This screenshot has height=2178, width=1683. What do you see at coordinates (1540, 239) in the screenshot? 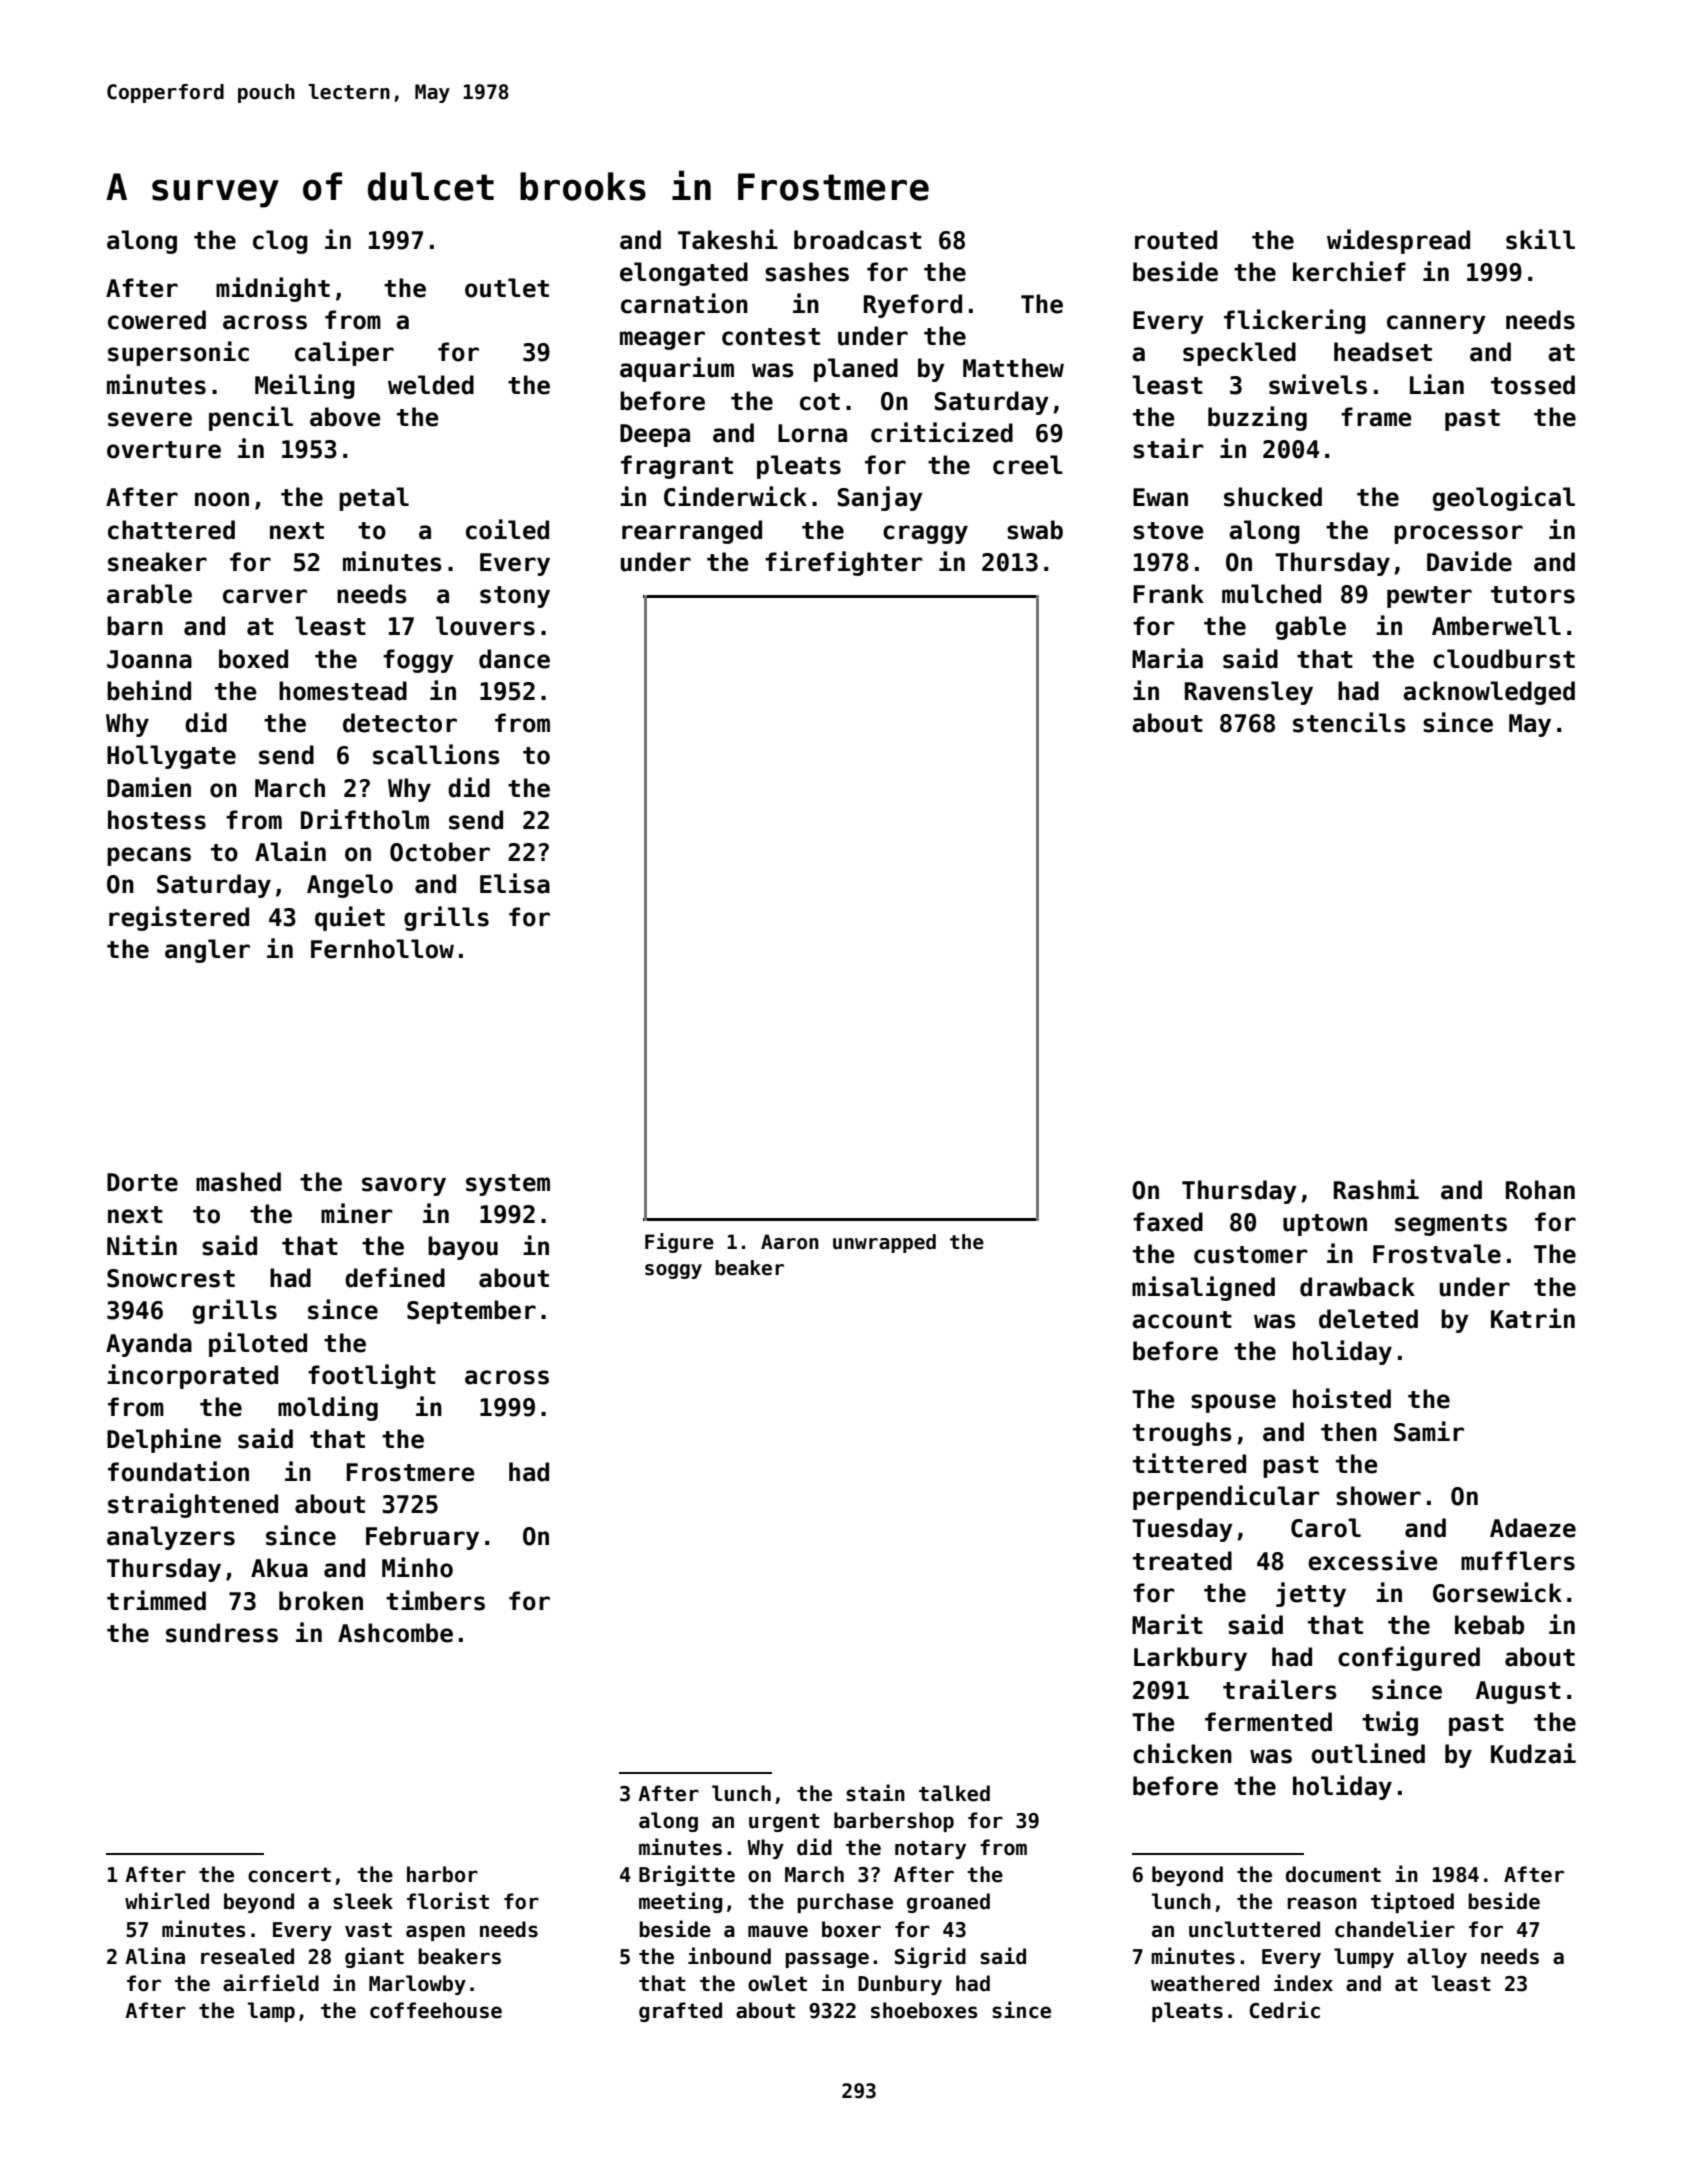
I see `skill` at bounding box center [1540, 239].
